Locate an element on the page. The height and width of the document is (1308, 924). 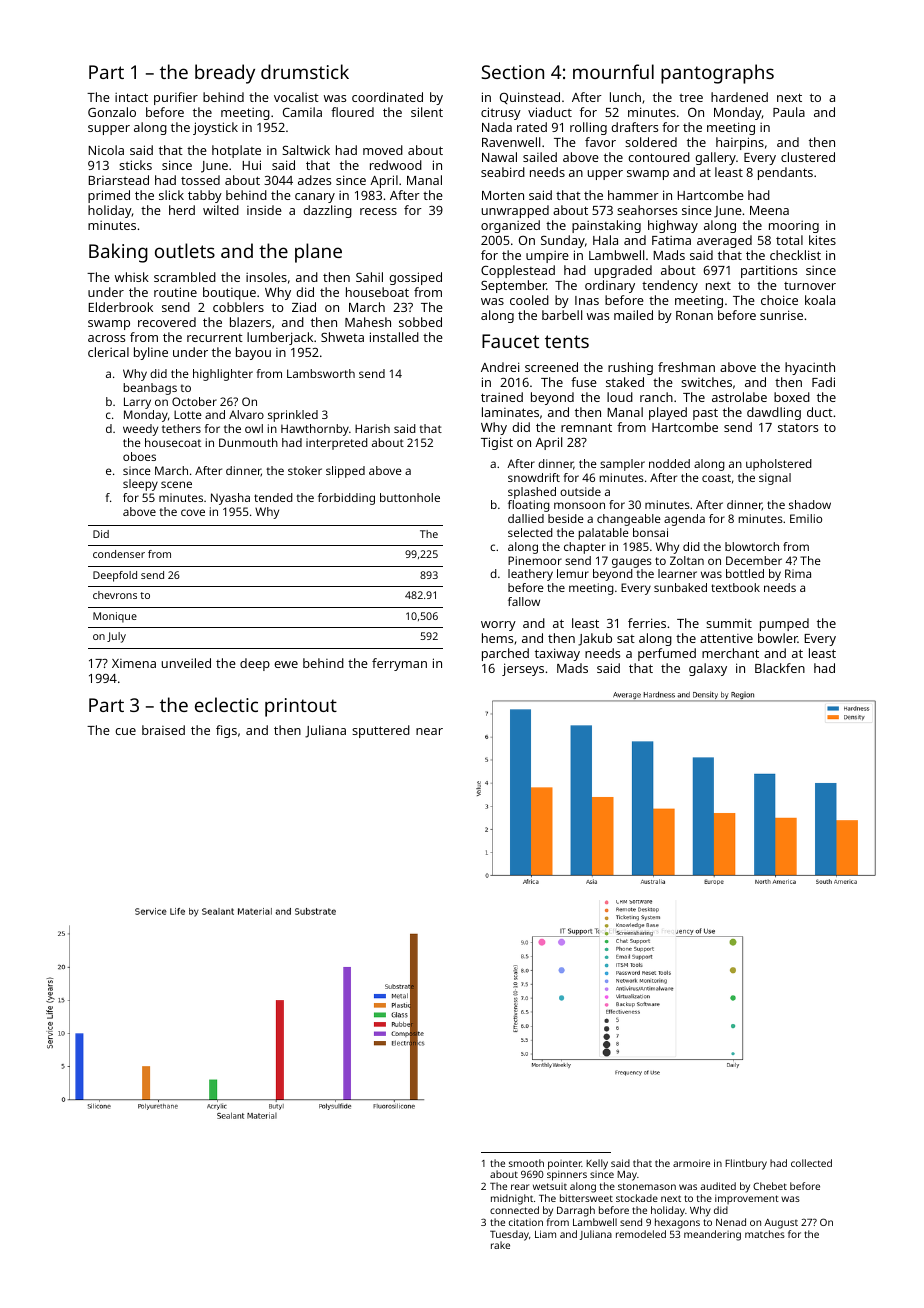
rake is located at coordinates (500, 1245).
